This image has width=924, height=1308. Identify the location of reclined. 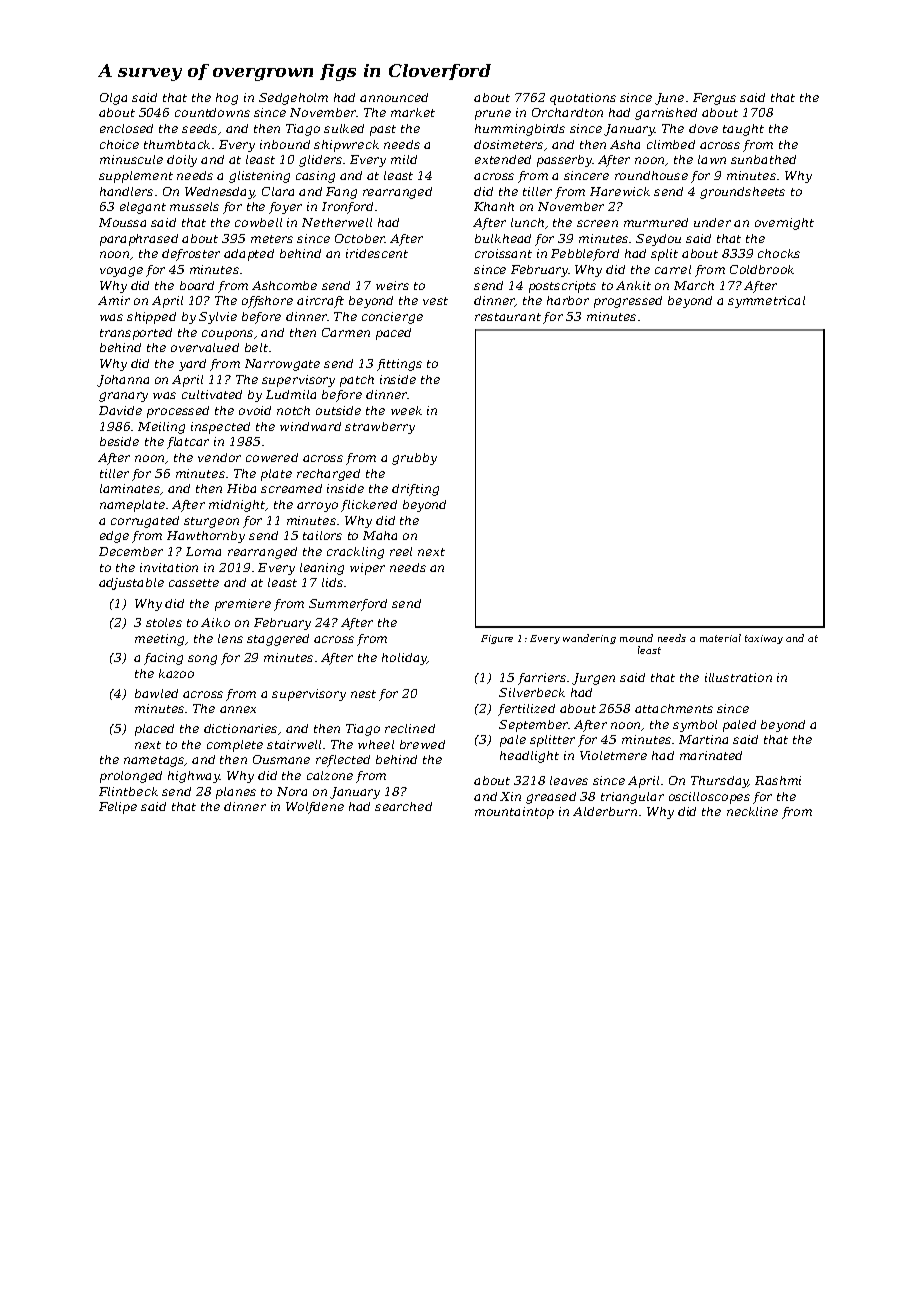
(410, 728).
